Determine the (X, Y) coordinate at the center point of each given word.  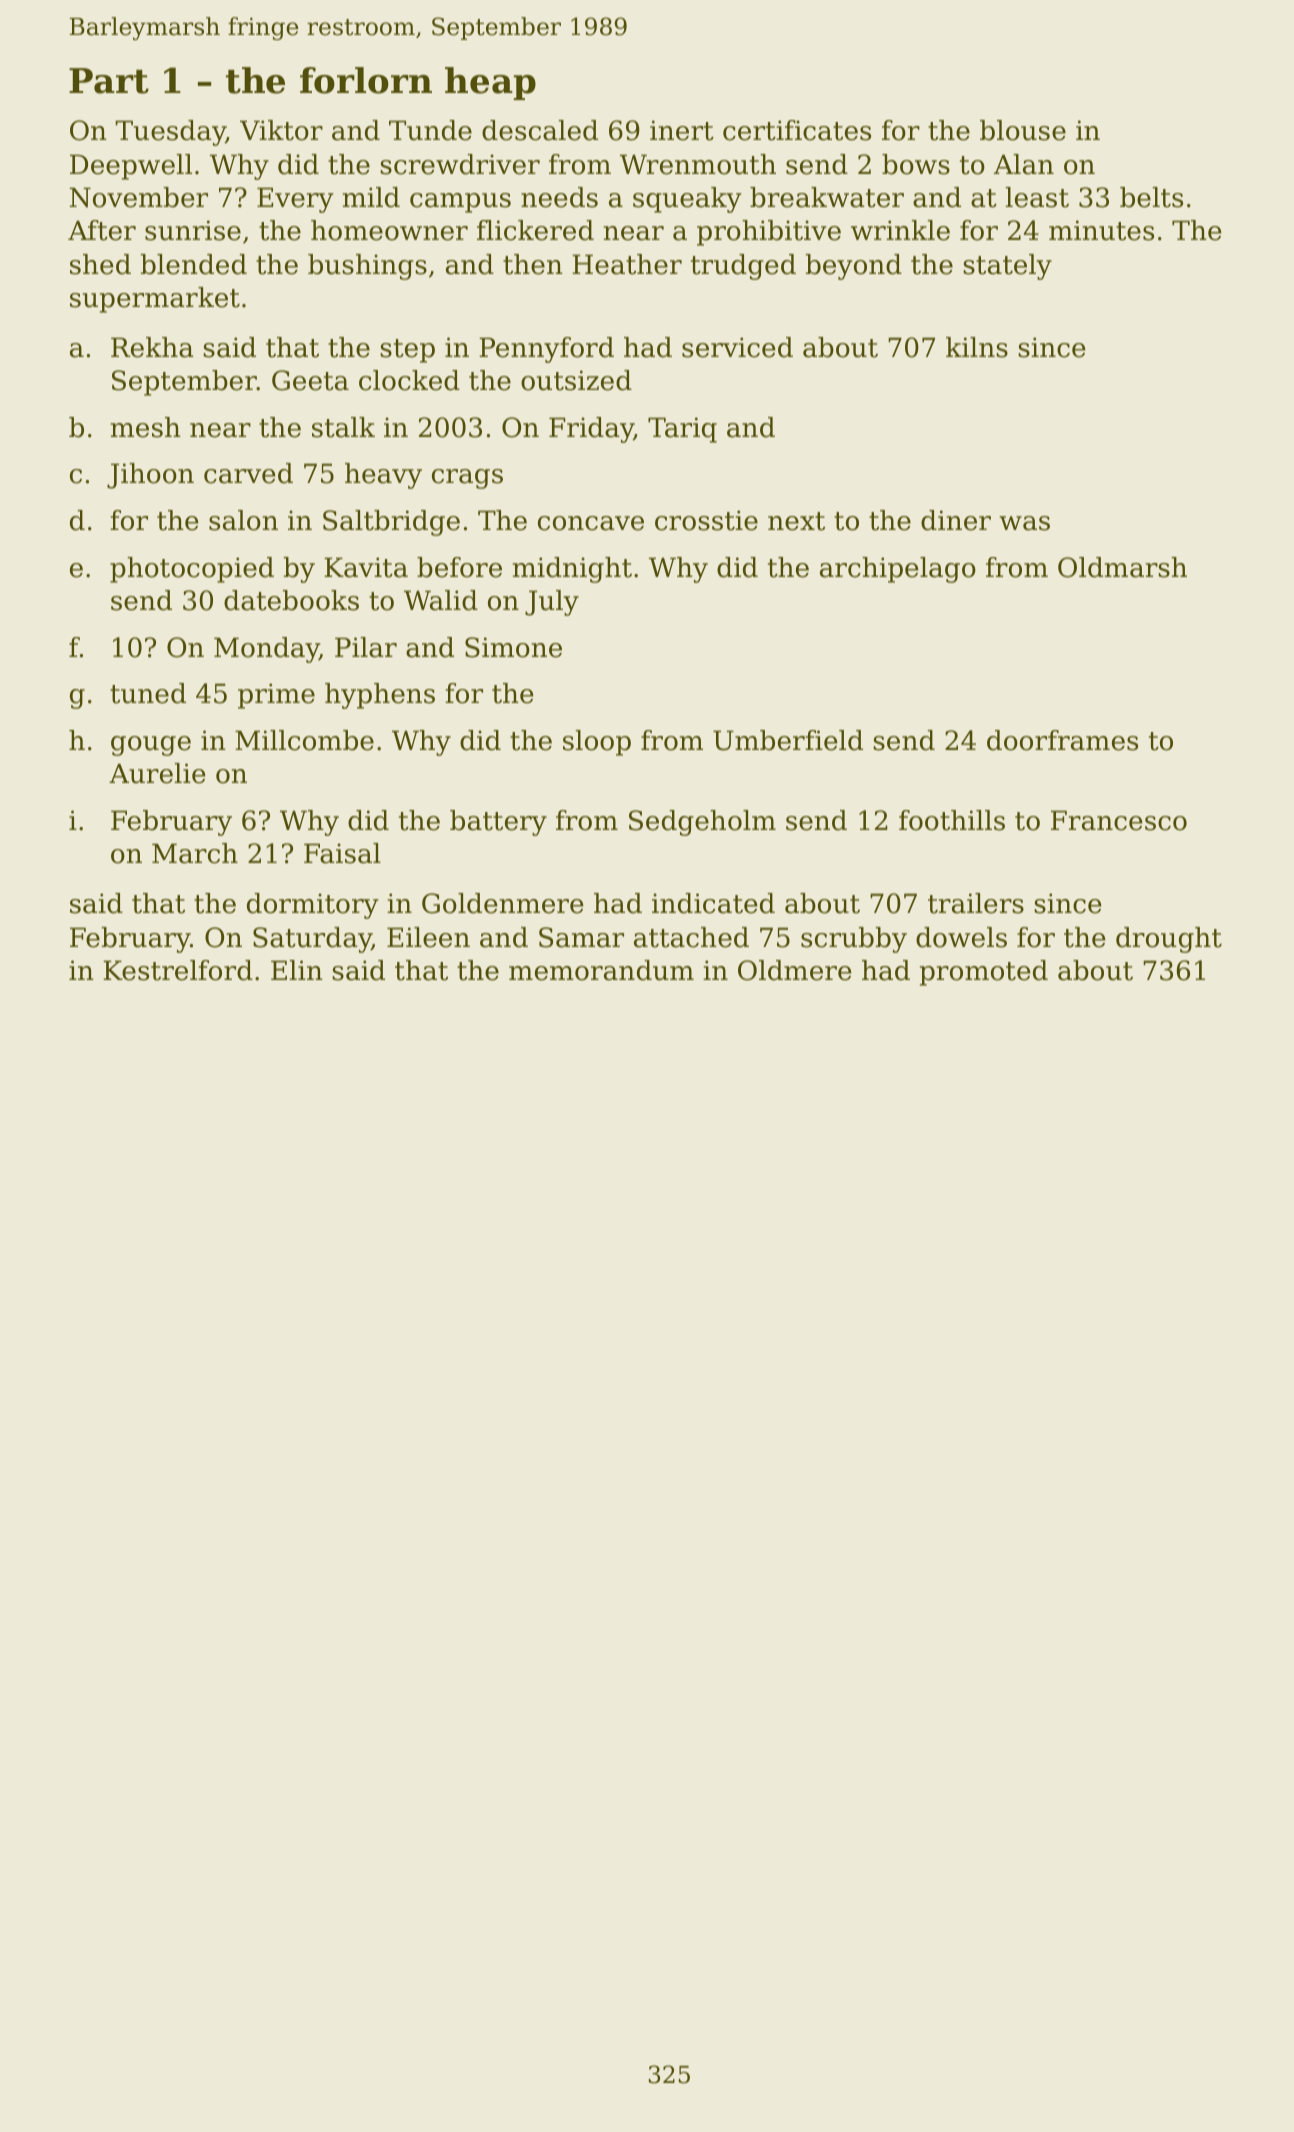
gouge (151, 746)
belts (1151, 197)
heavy (383, 476)
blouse (1023, 130)
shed (100, 264)
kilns (977, 347)
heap (490, 83)
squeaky (687, 200)
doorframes (1062, 740)
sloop (597, 743)
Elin (297, 970)
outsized (576, 380)
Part (109, 81)
